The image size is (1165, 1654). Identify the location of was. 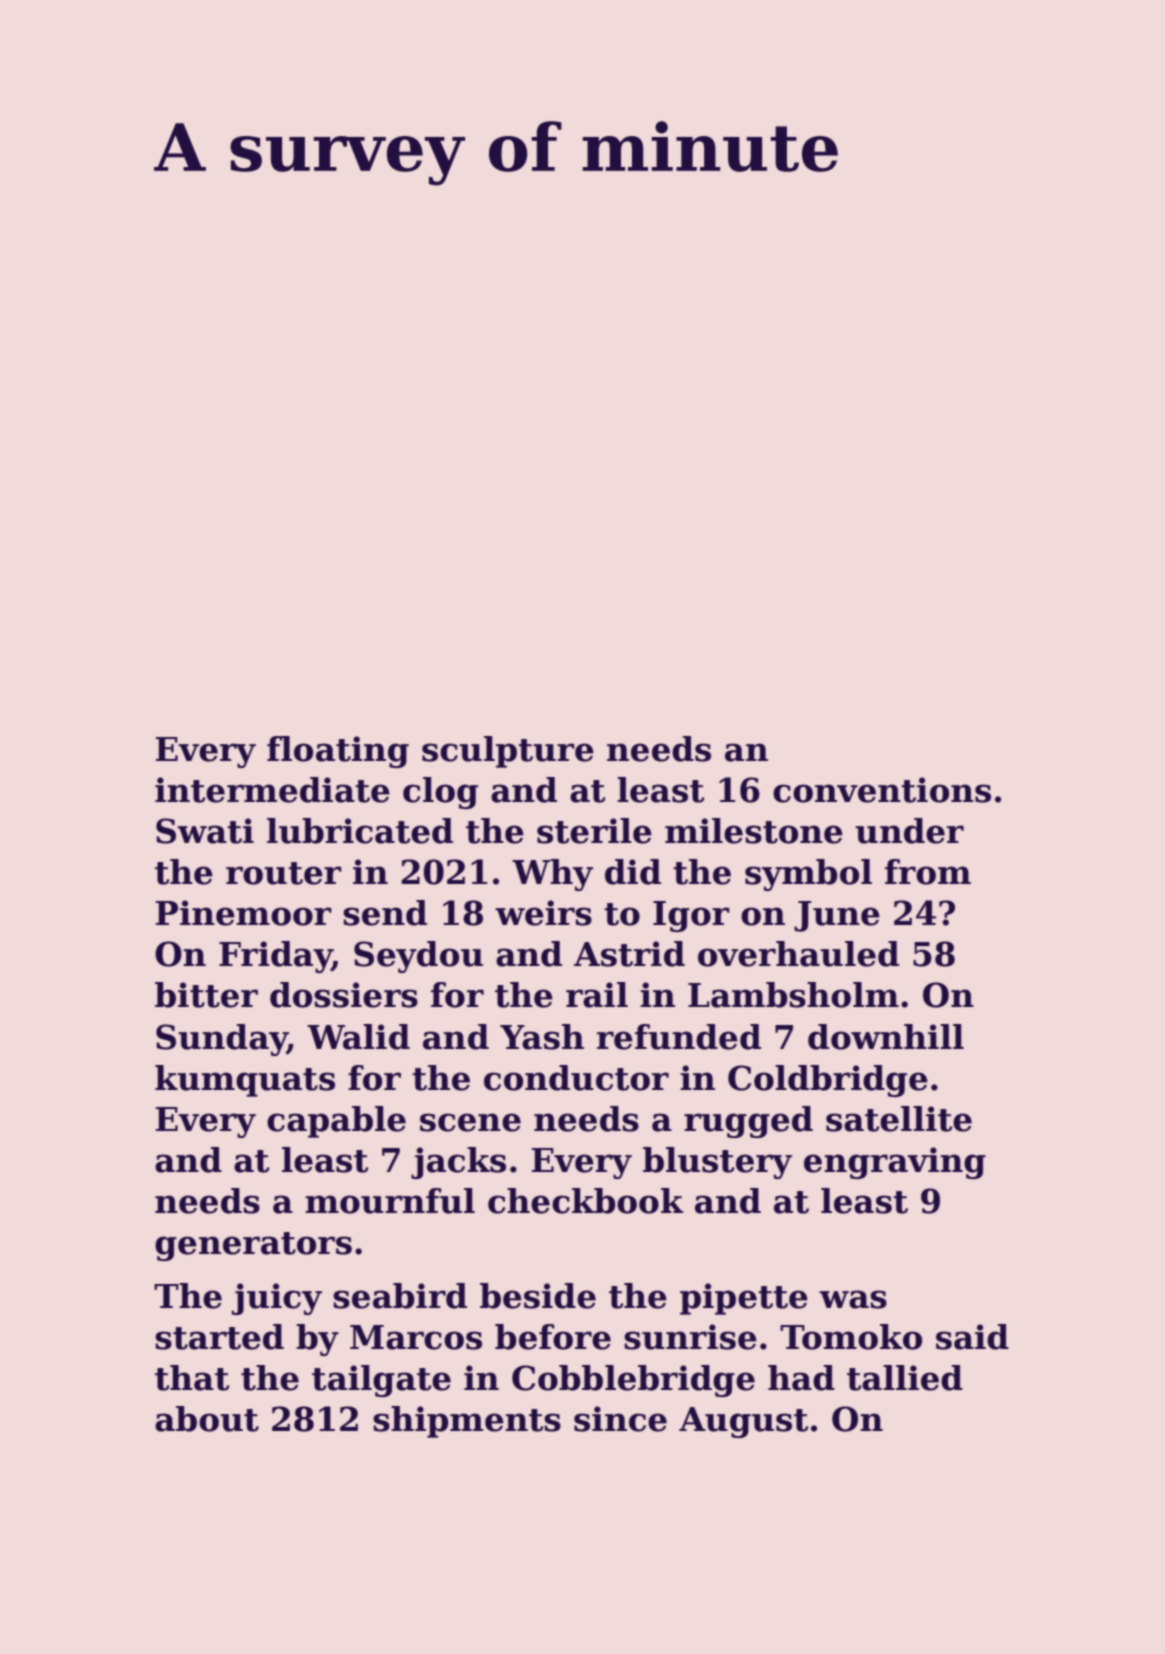
(853, 1299).
